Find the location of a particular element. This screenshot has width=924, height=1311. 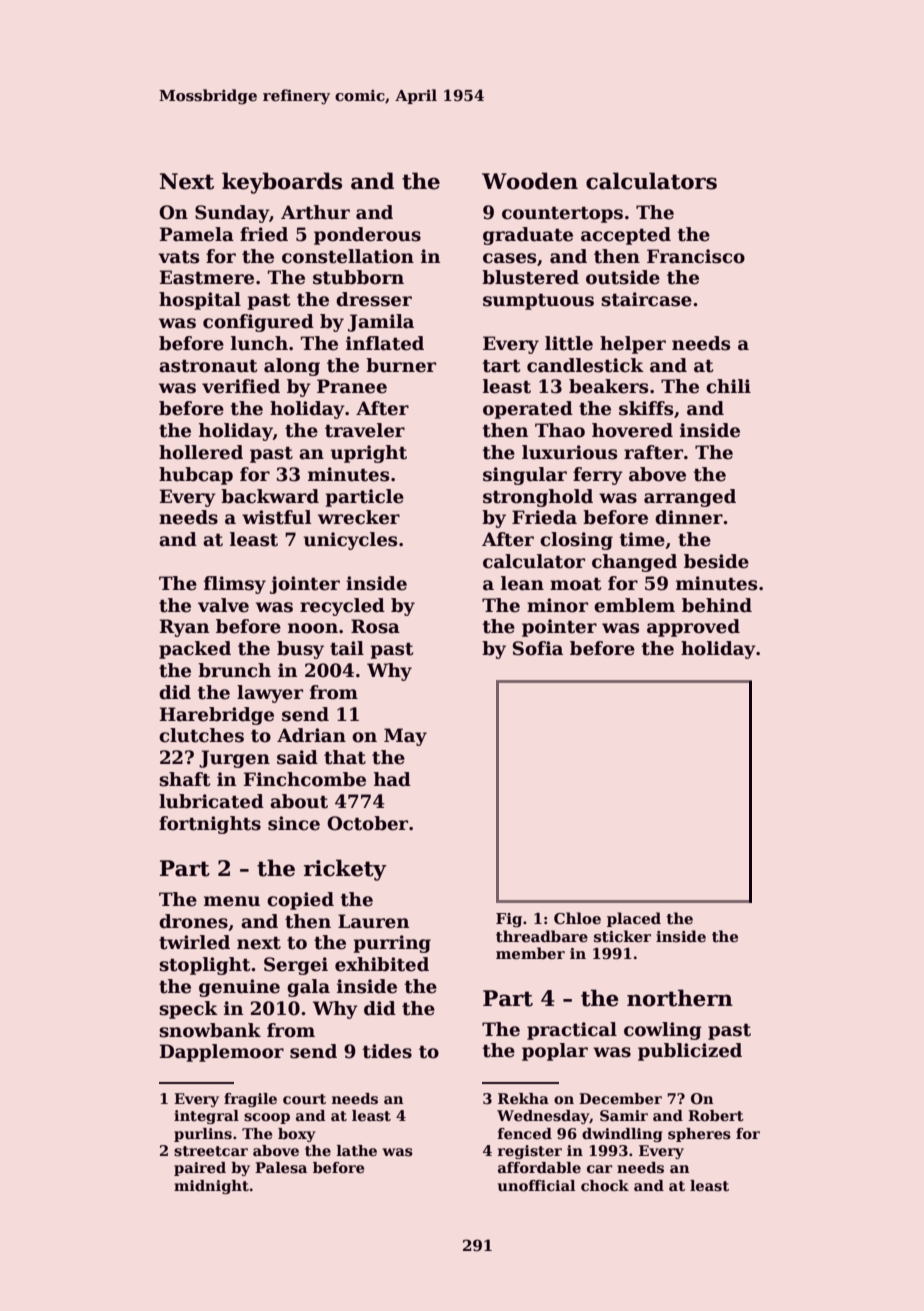

backward is located at coordinates (270, 496).
